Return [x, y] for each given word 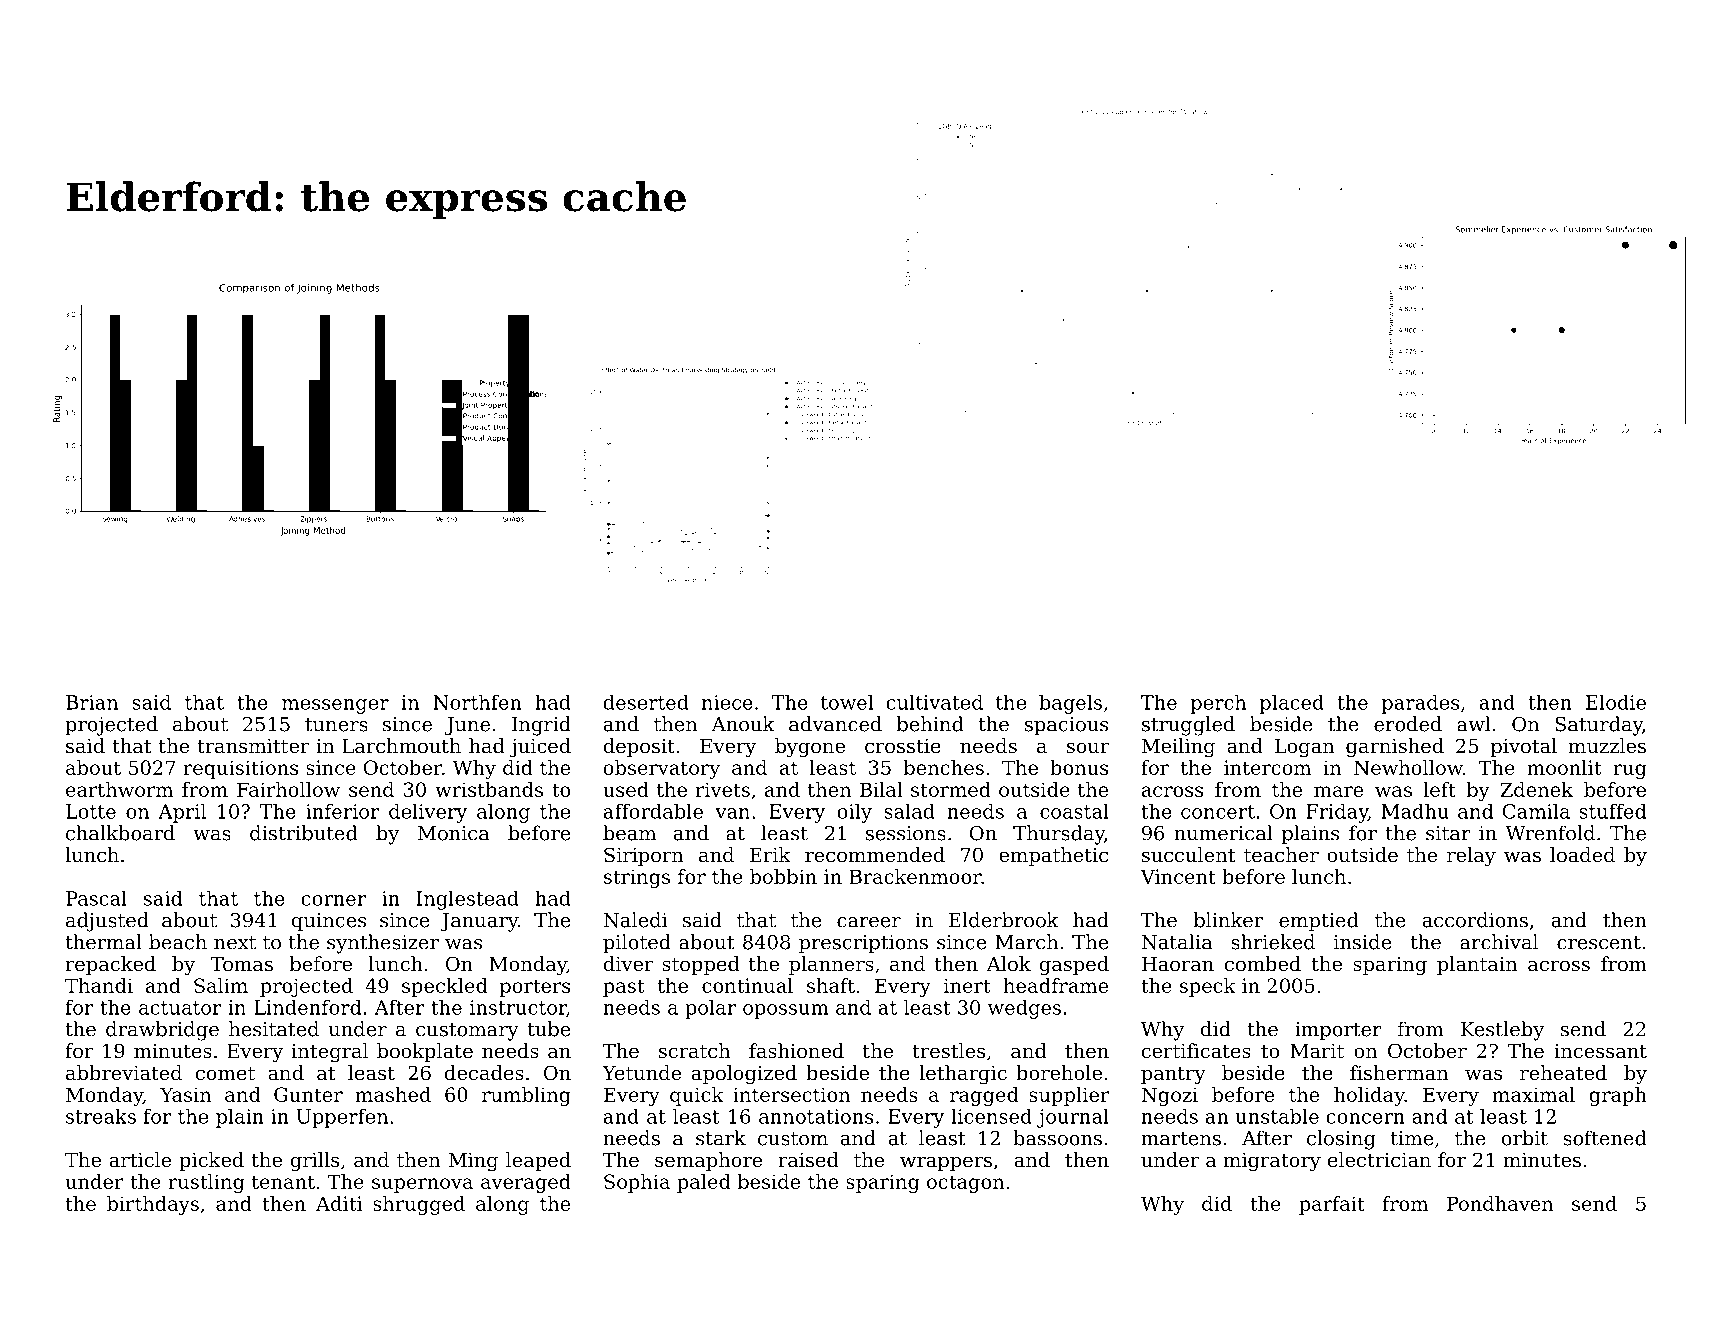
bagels [1070, 704]
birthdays [153, 1205]
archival [1499, 942]
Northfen [477, 702]
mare [1338, 791]
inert [967, 985]
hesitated [274, 1029]
